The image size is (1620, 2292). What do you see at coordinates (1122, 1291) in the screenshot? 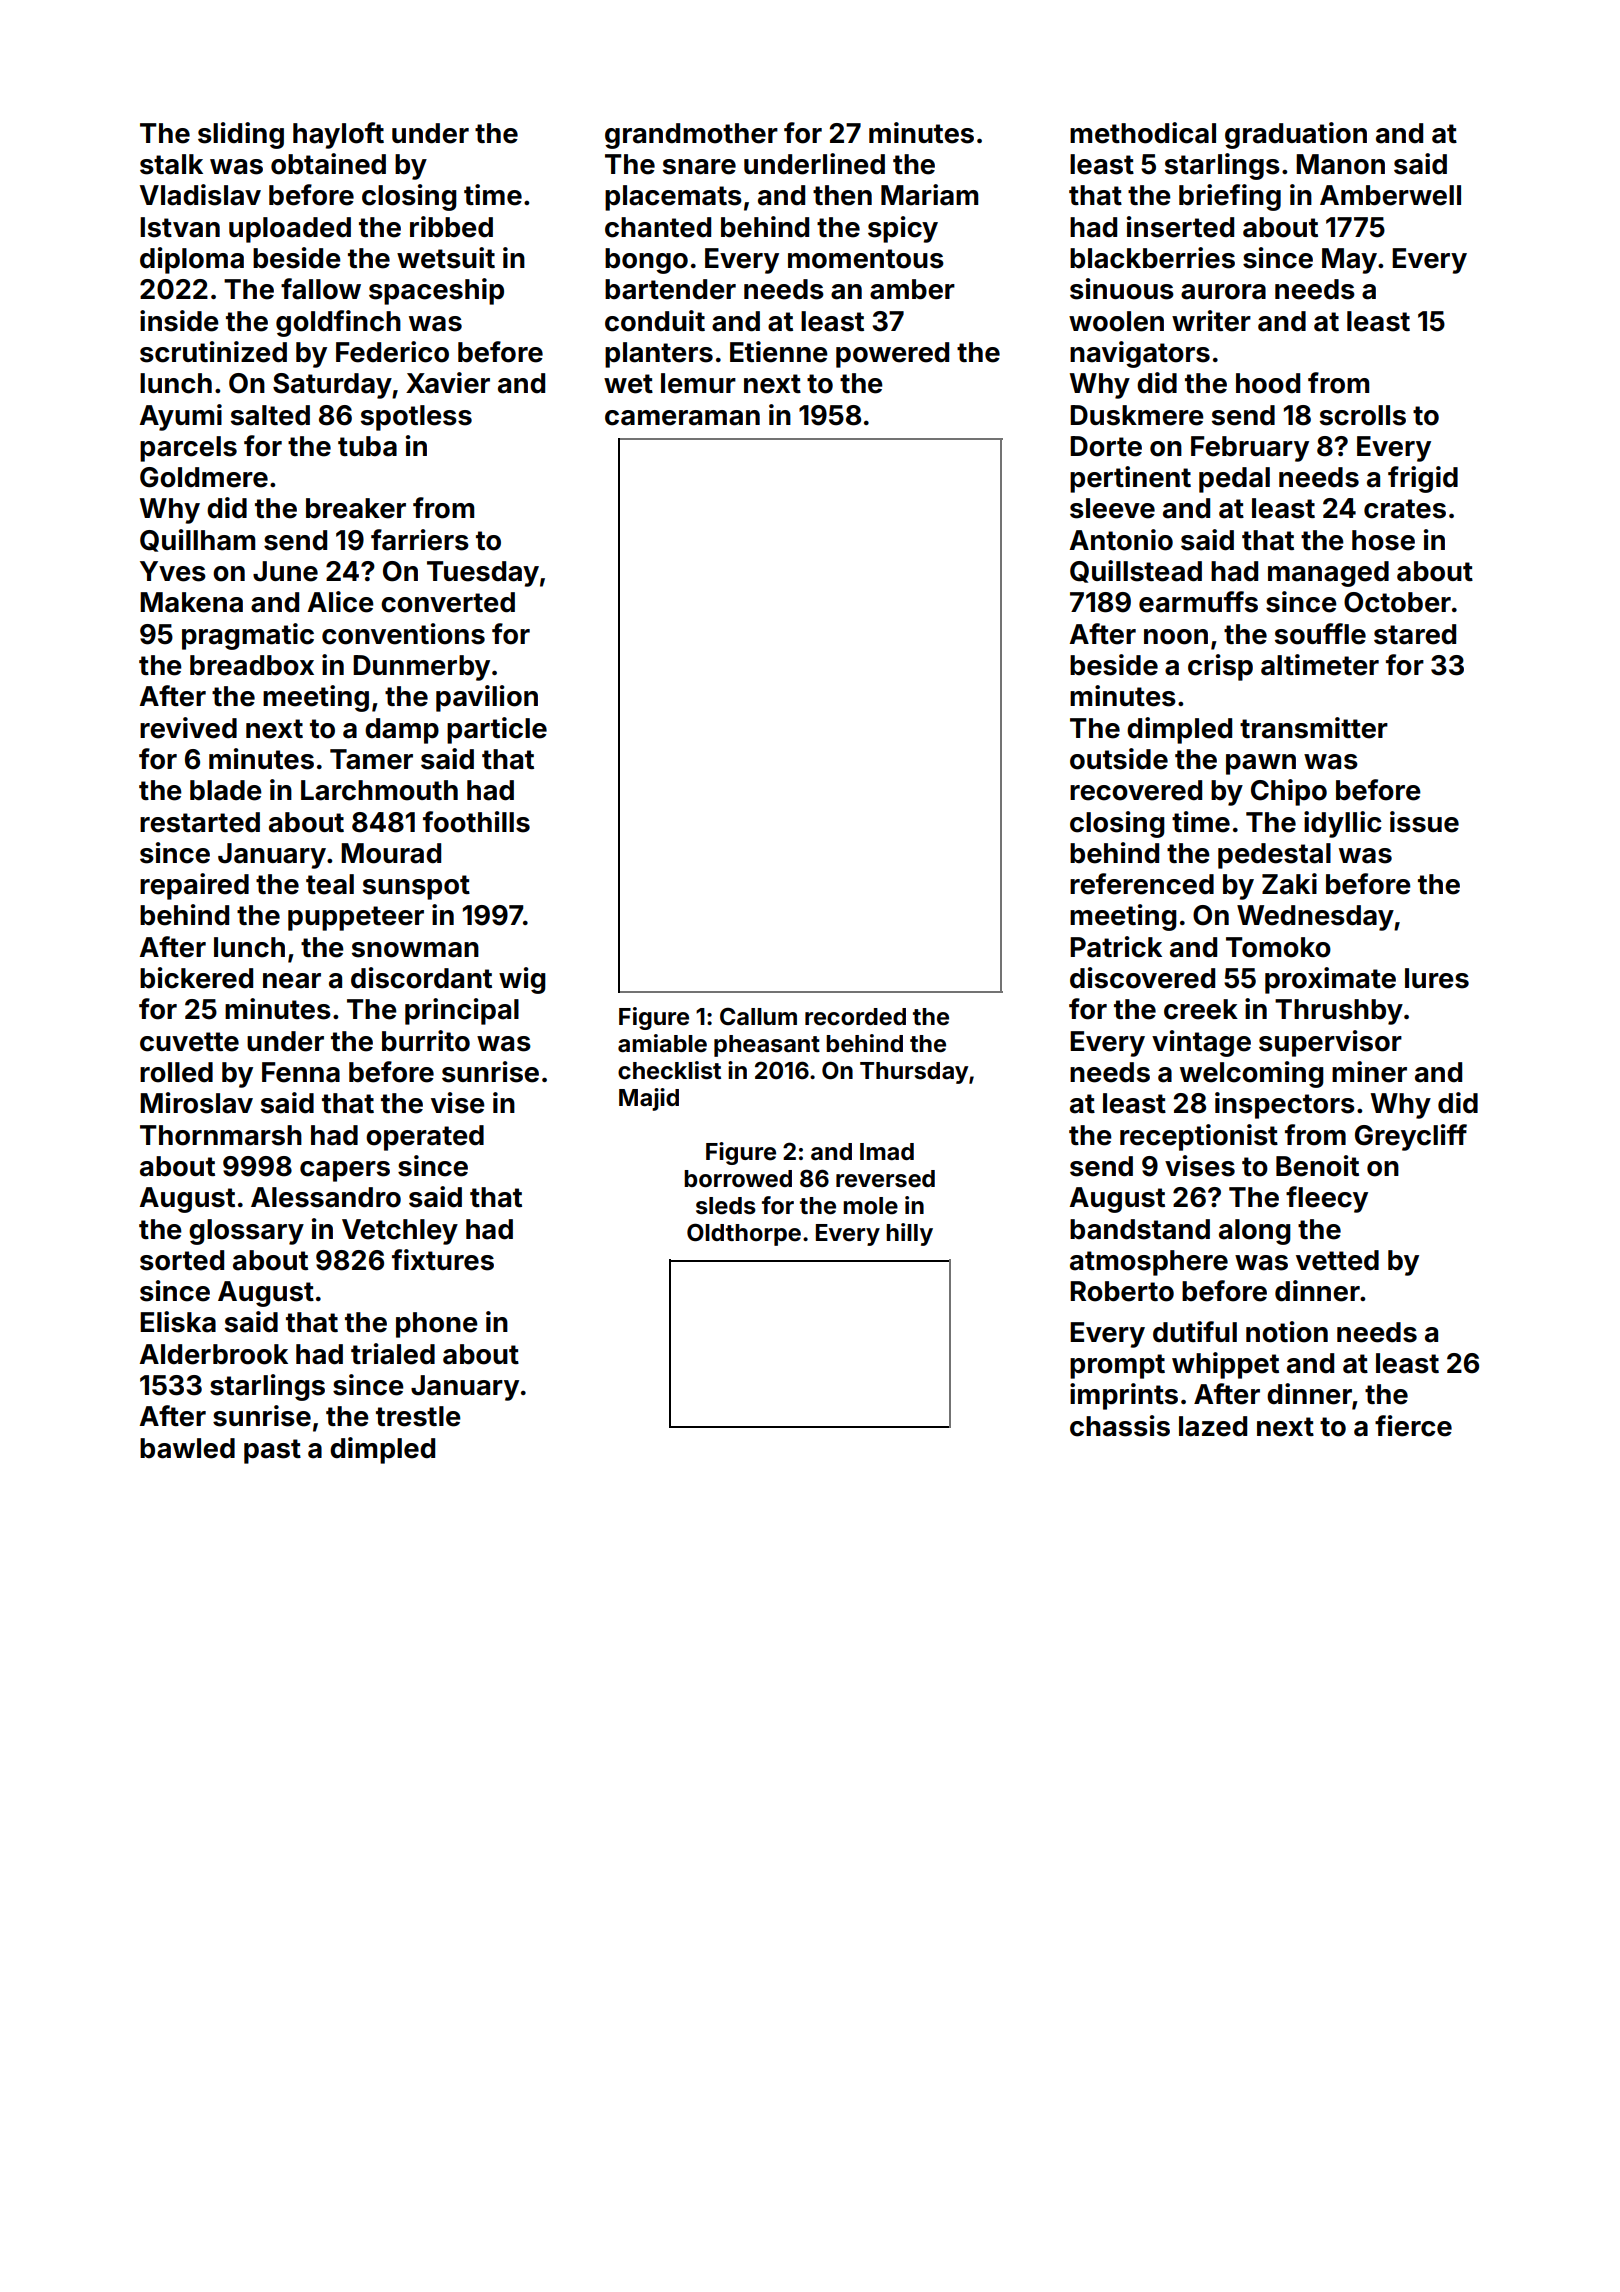
I see `Roberto` at bounding box center [1122, 1291].
